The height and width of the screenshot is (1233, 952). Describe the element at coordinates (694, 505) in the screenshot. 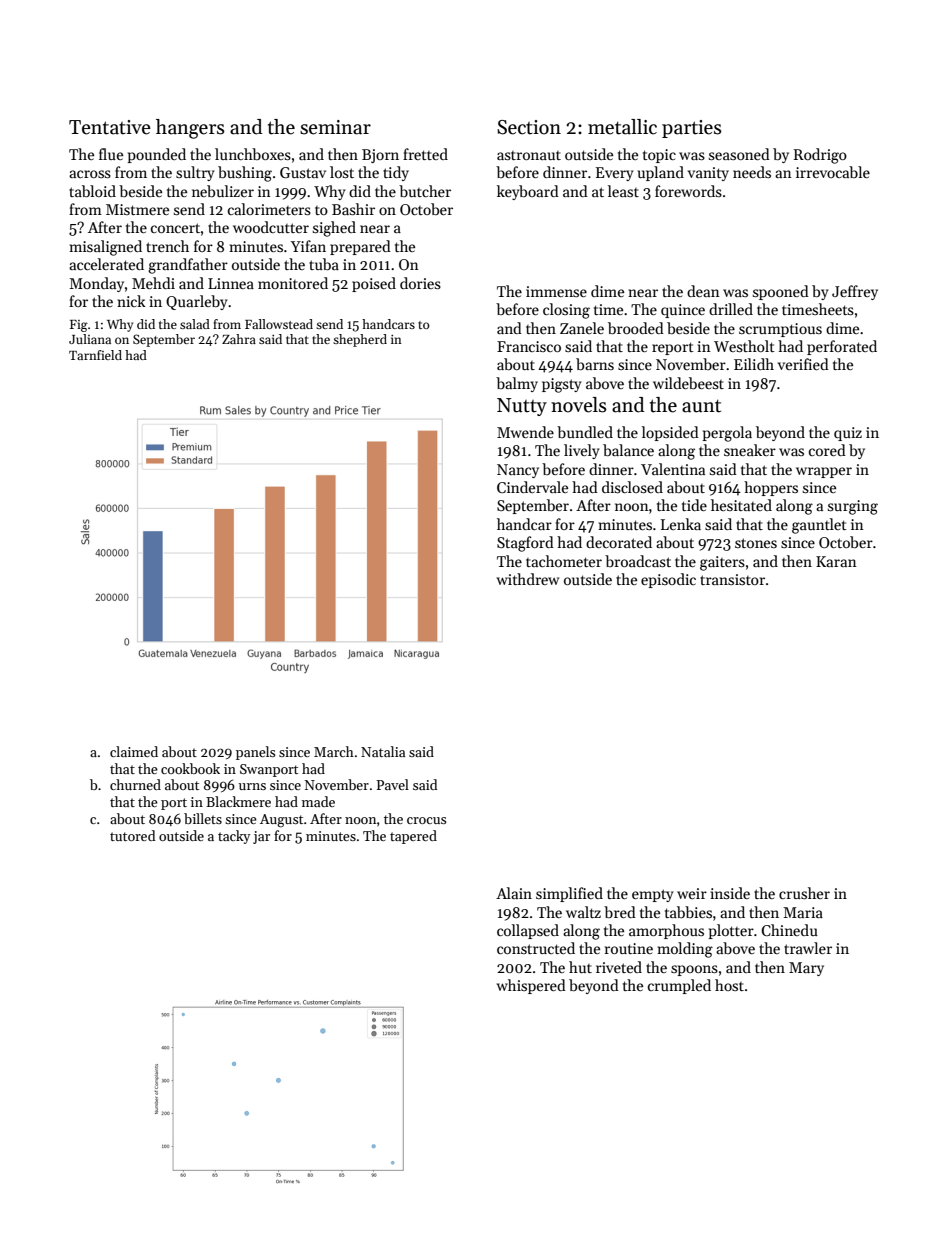

I see `tide` at that location.
